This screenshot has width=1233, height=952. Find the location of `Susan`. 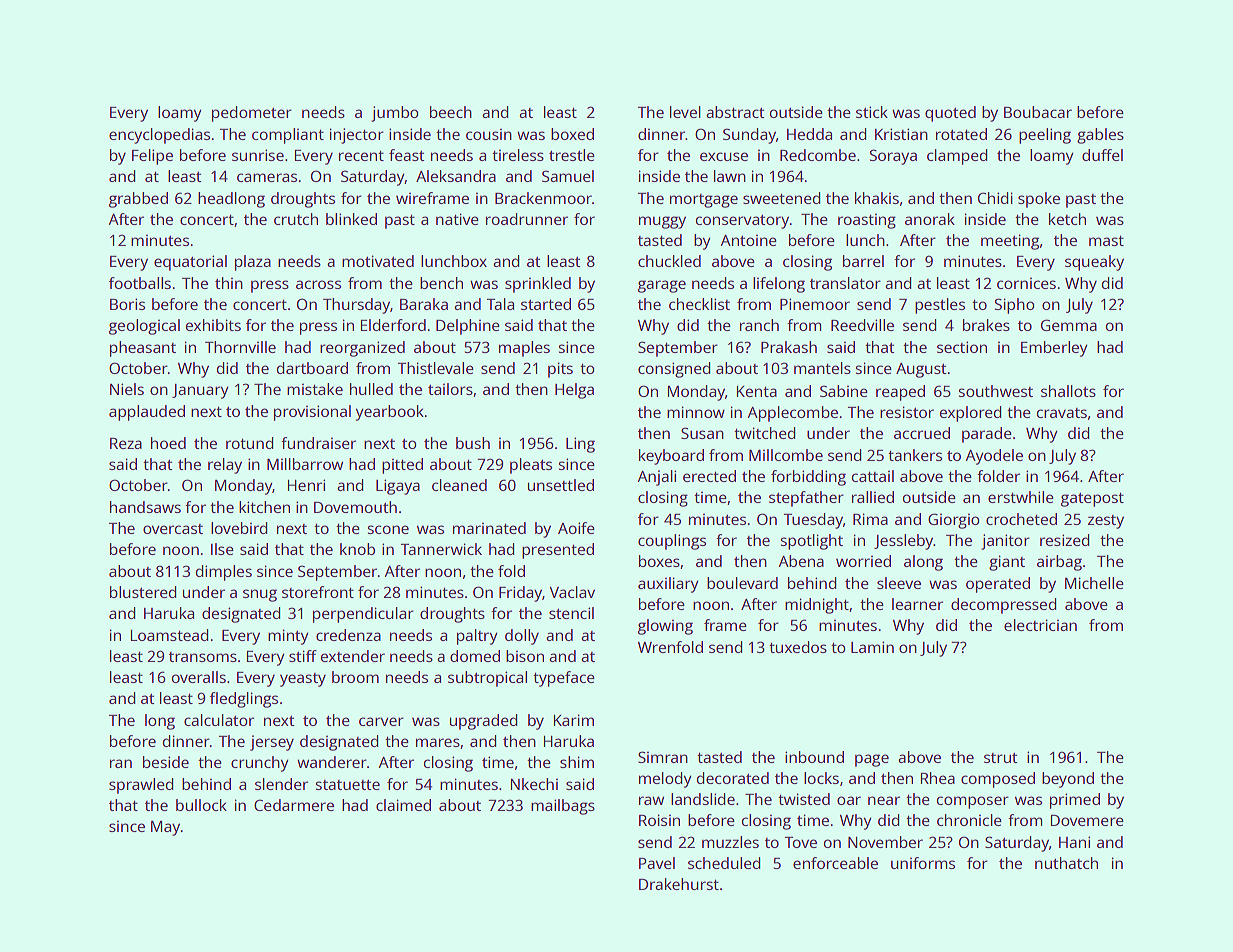

Susan is located at coordinates (702, 433).
